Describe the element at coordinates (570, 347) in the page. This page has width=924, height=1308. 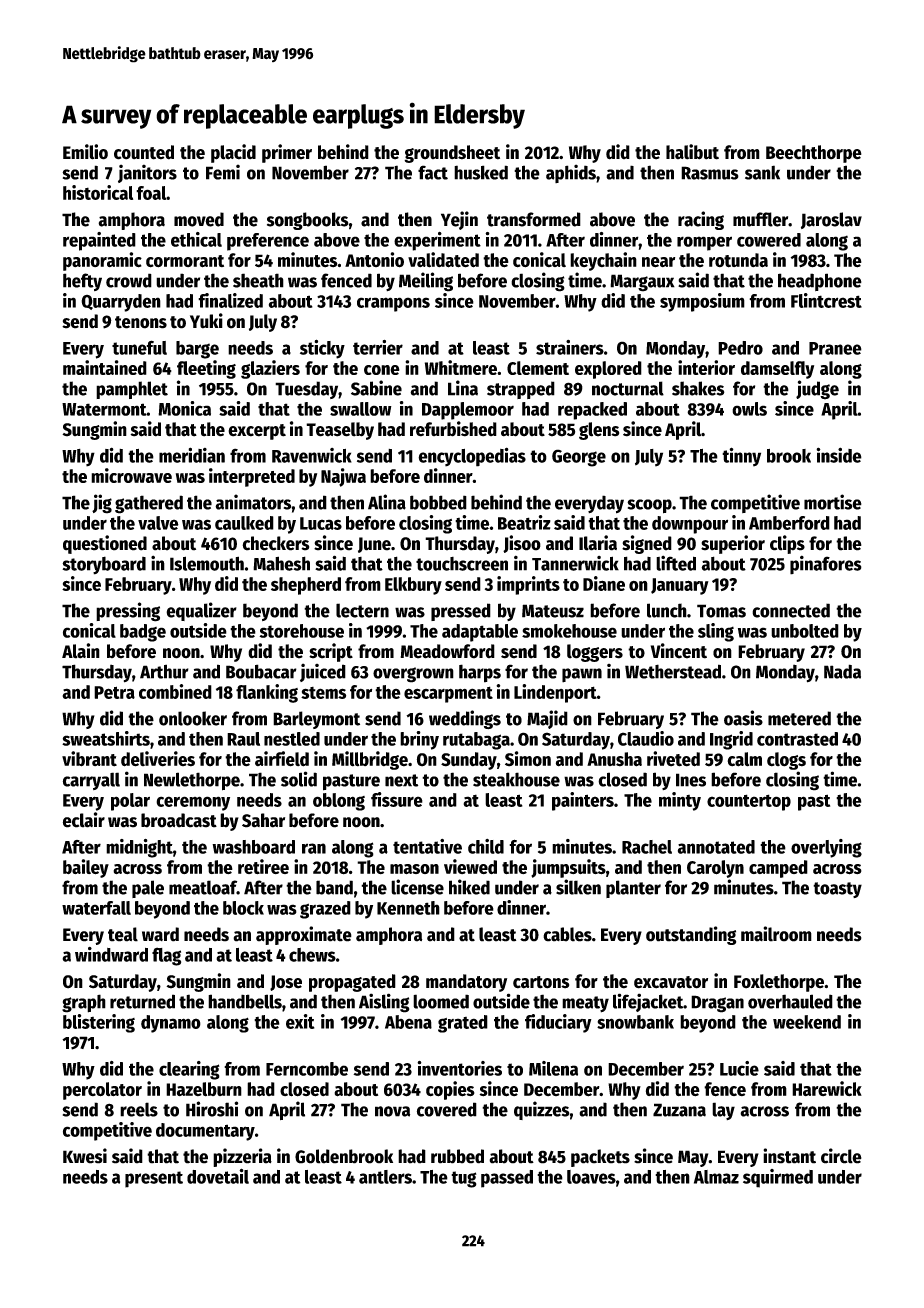
I see `strainers` at that location.
